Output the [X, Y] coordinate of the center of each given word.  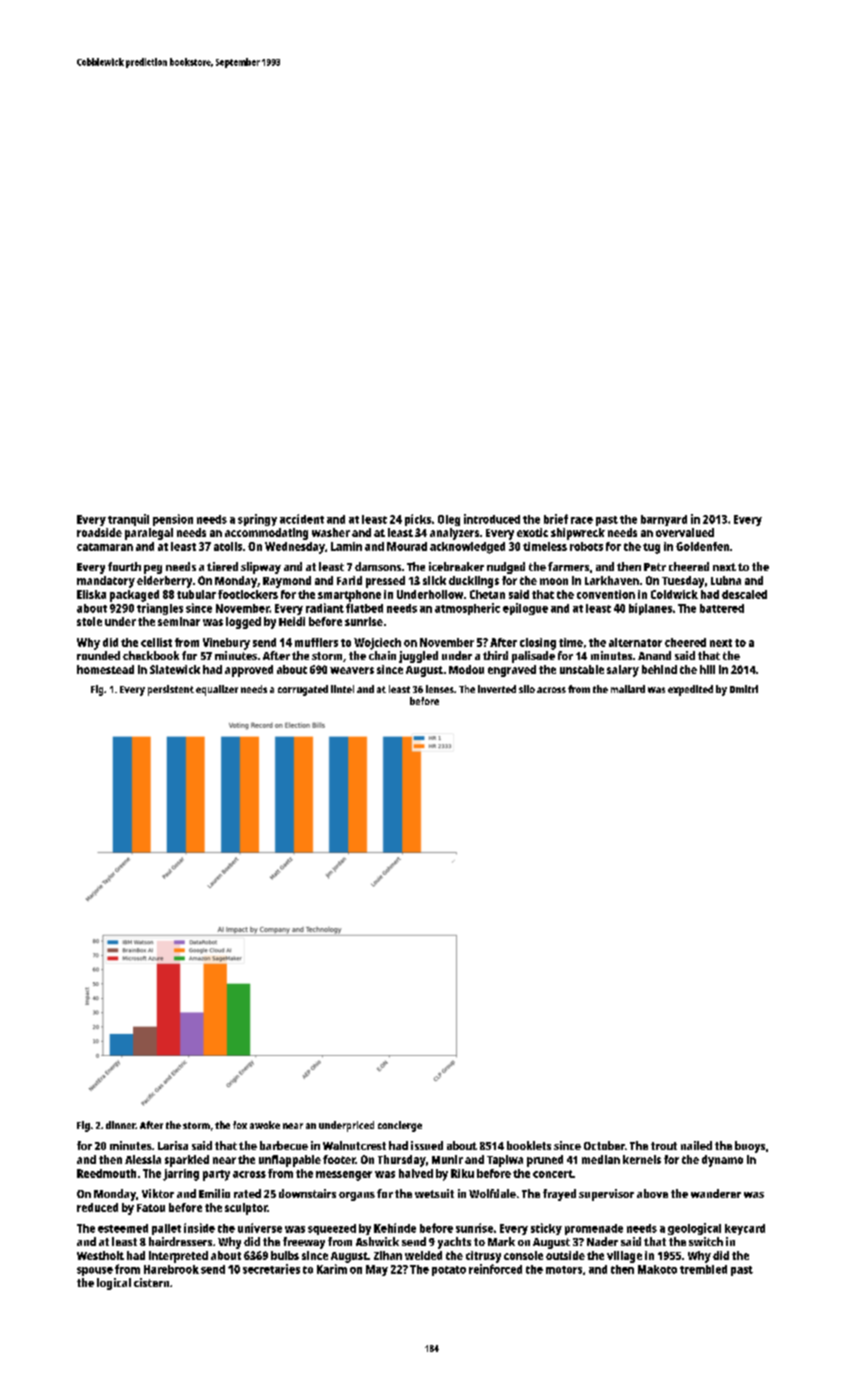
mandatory [106, 582]
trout [664, 1146]
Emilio [214, 1193]
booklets [529, 1145]
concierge [400, 1126]
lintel [342, 689]
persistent [171, 690]
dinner [120, 1125]
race [582, 520]
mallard [628, 689]
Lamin [346, 546]
